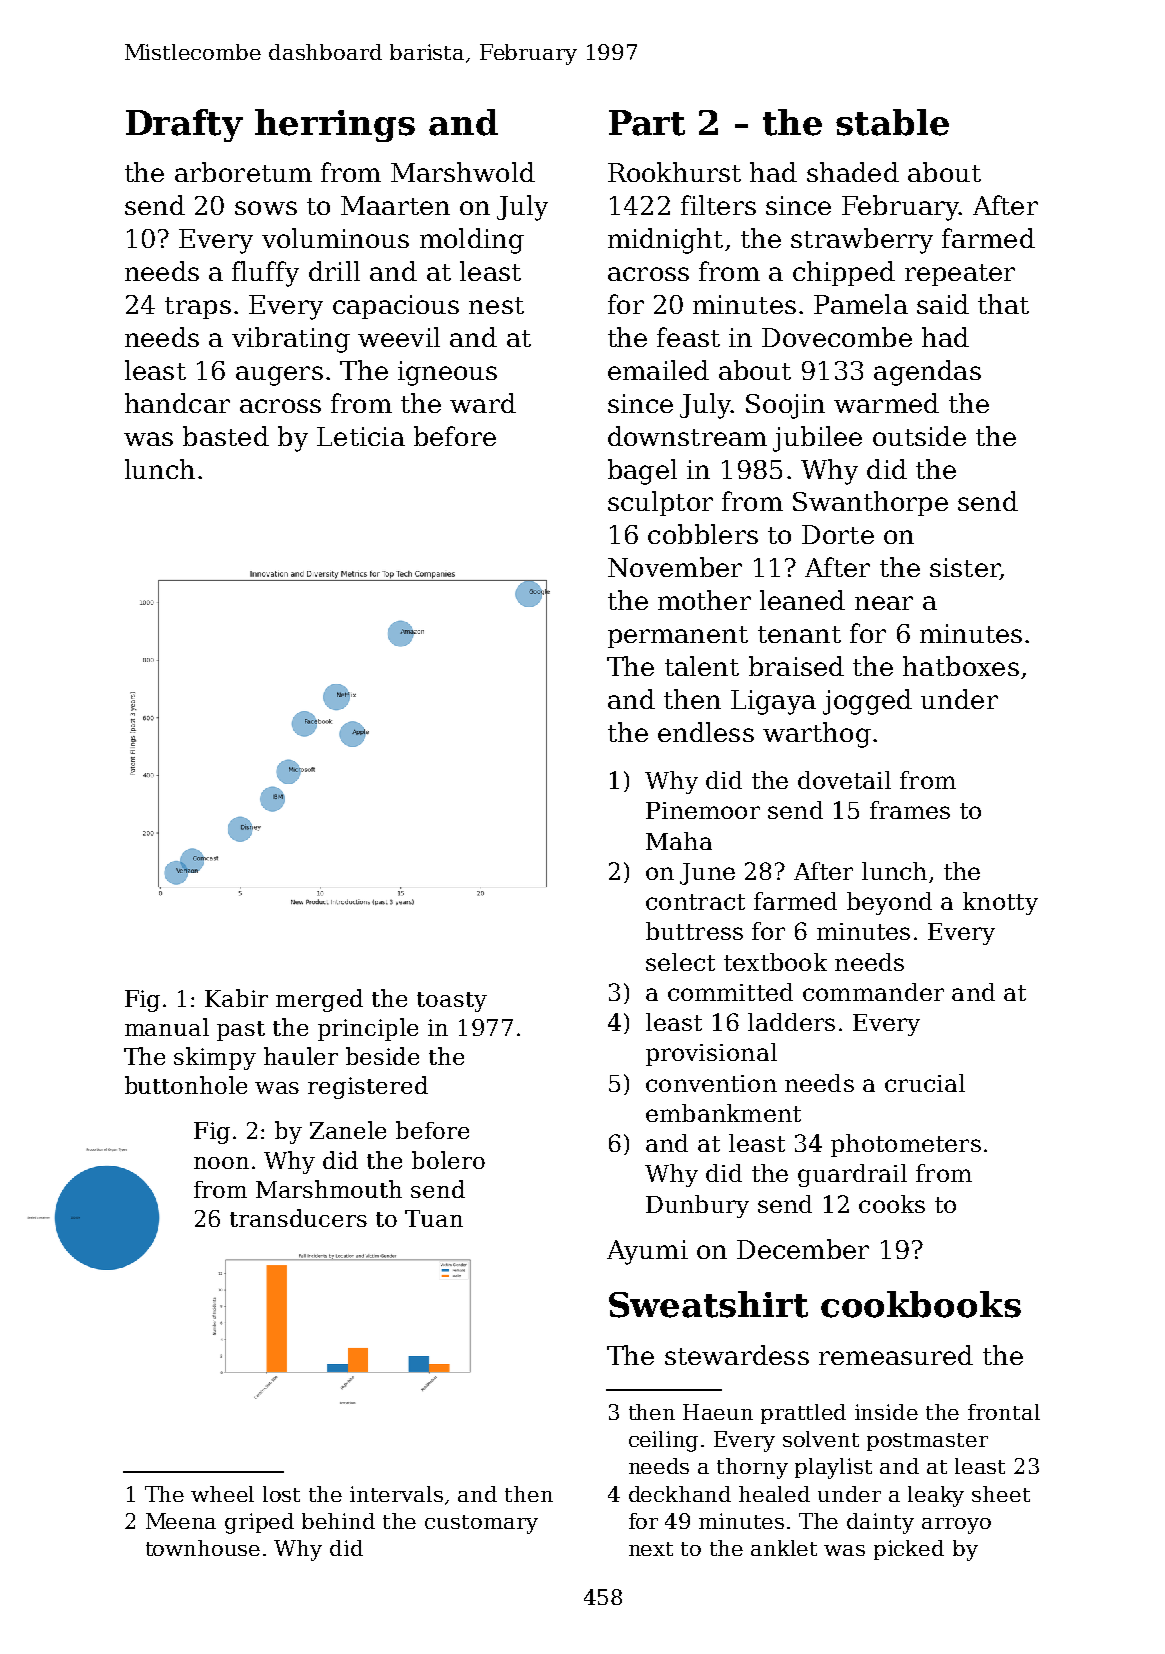 The width and height of the image is (1165, 1654). I want to click on traps, so click(198, 308).
